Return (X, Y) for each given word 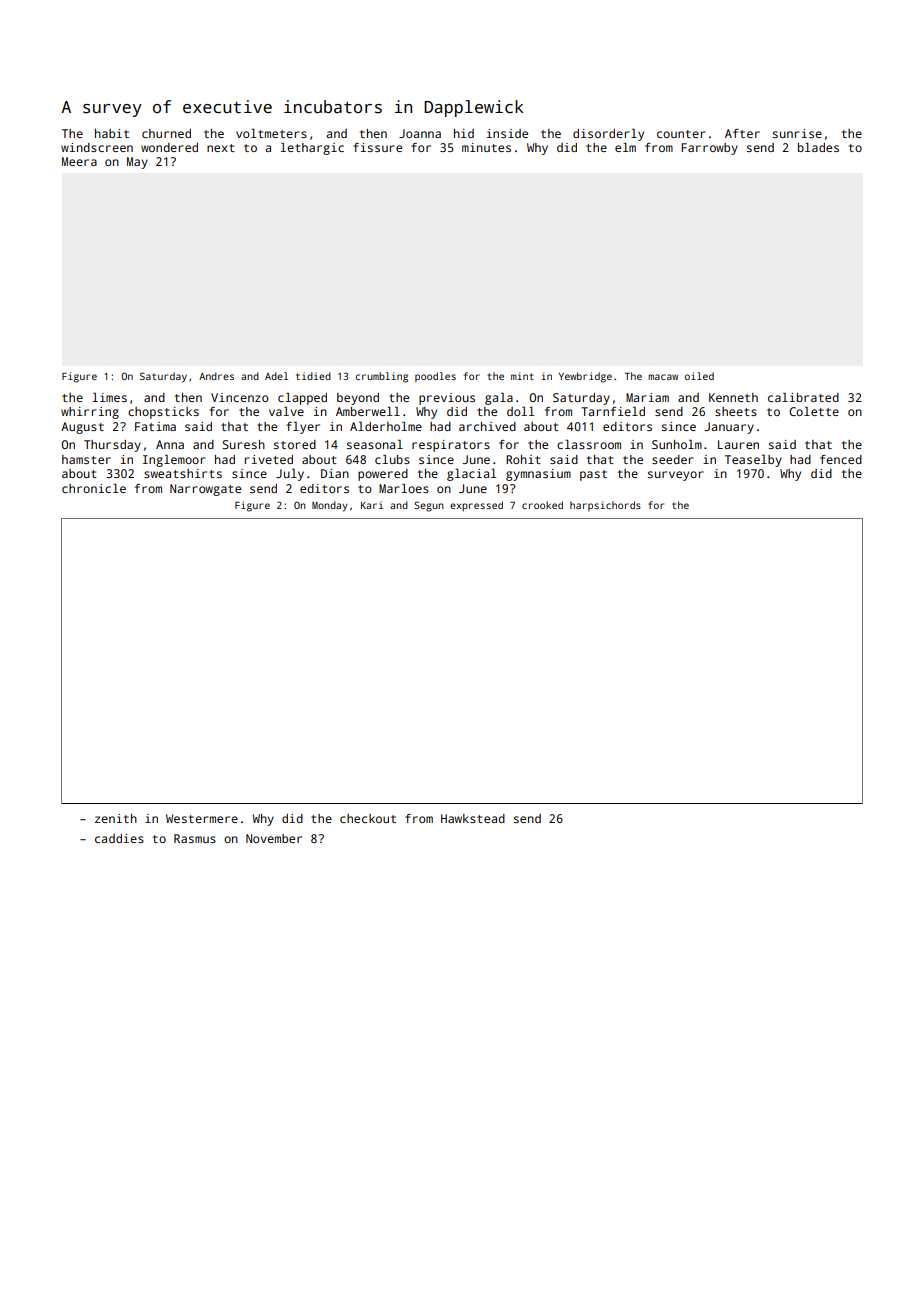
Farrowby (709, 149)
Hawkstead (473, 818)
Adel (276, 376)
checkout (368, 818)
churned (166, 133)
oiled (699, 376)
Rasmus (195, 838)
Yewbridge (585, 377)
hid (464, 133)
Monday (330, 506)
